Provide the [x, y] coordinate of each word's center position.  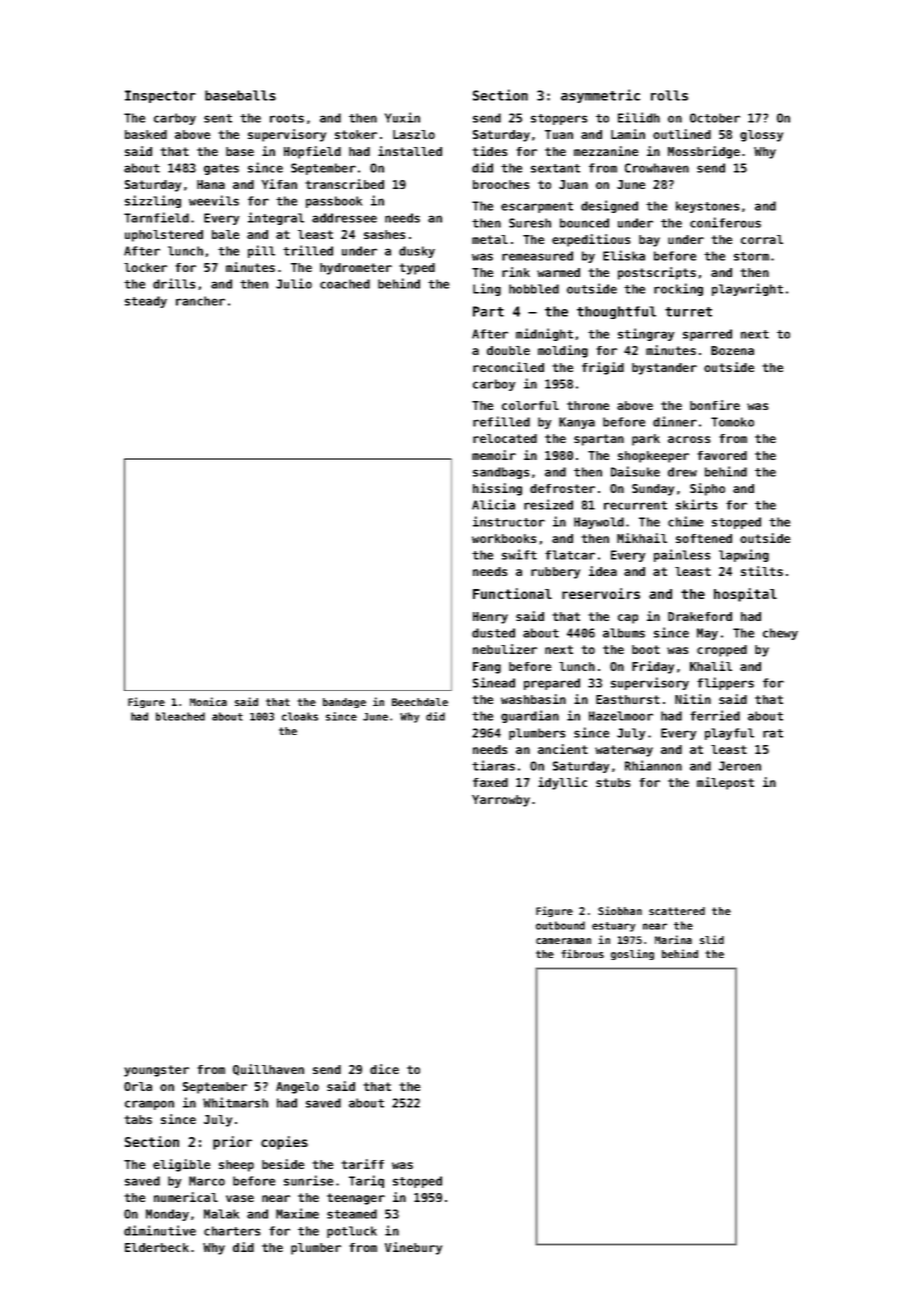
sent [218, 118]
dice [384, 1069]
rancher [200, 301]
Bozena [732, 350]
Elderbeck [157, 1247]
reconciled [508, 367]
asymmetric [600, 96]
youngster [156, 1071]
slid [712, 939]
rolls [669, 95]
